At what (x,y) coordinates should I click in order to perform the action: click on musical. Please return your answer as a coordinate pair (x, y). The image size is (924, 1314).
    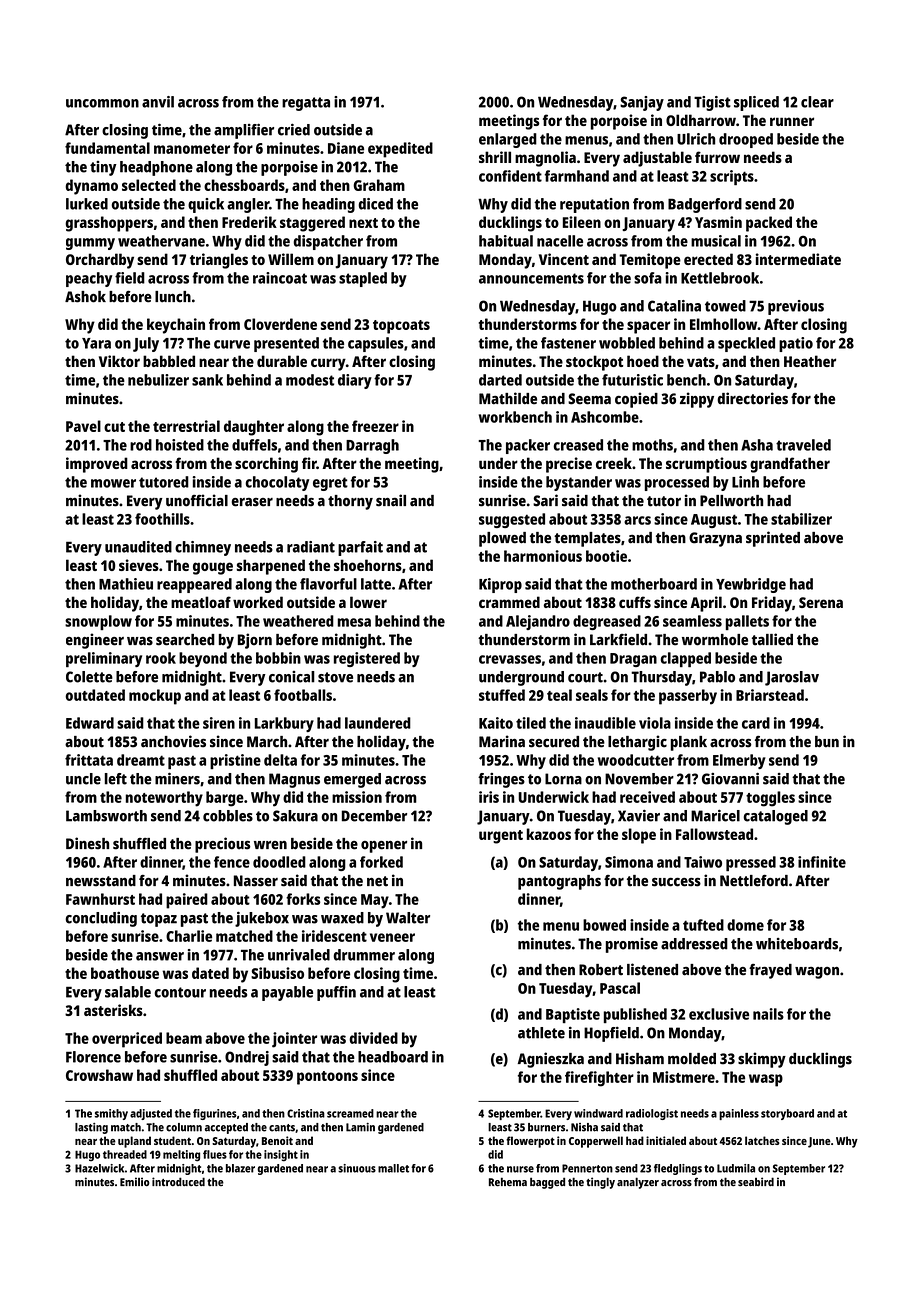
    Looking at the image, I should click on (716, 241).
